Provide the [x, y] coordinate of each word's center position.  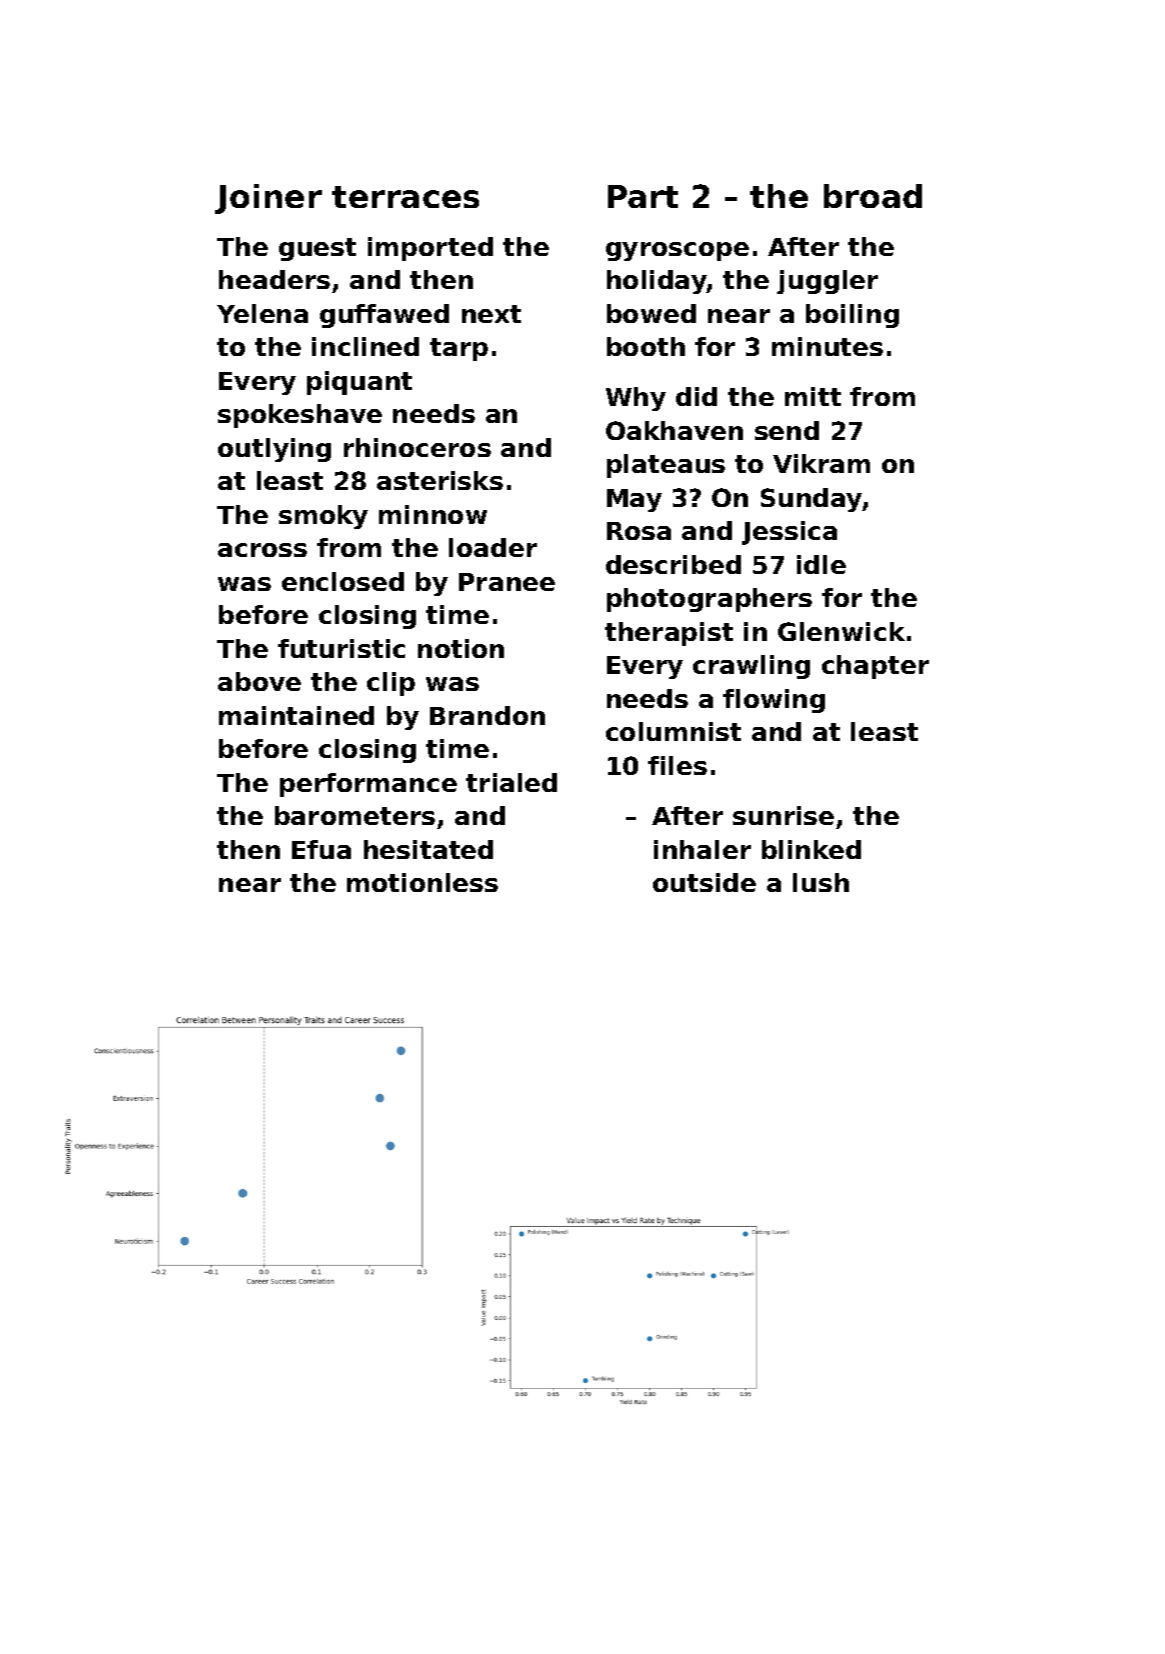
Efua [321, 849]
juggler [827, 282]
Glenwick [841, 631]
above [259, 681]
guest [317, 249]
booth [646, 346]
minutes [827, 346]
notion [461, 648]
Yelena [262, 313]
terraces [405, 197]
